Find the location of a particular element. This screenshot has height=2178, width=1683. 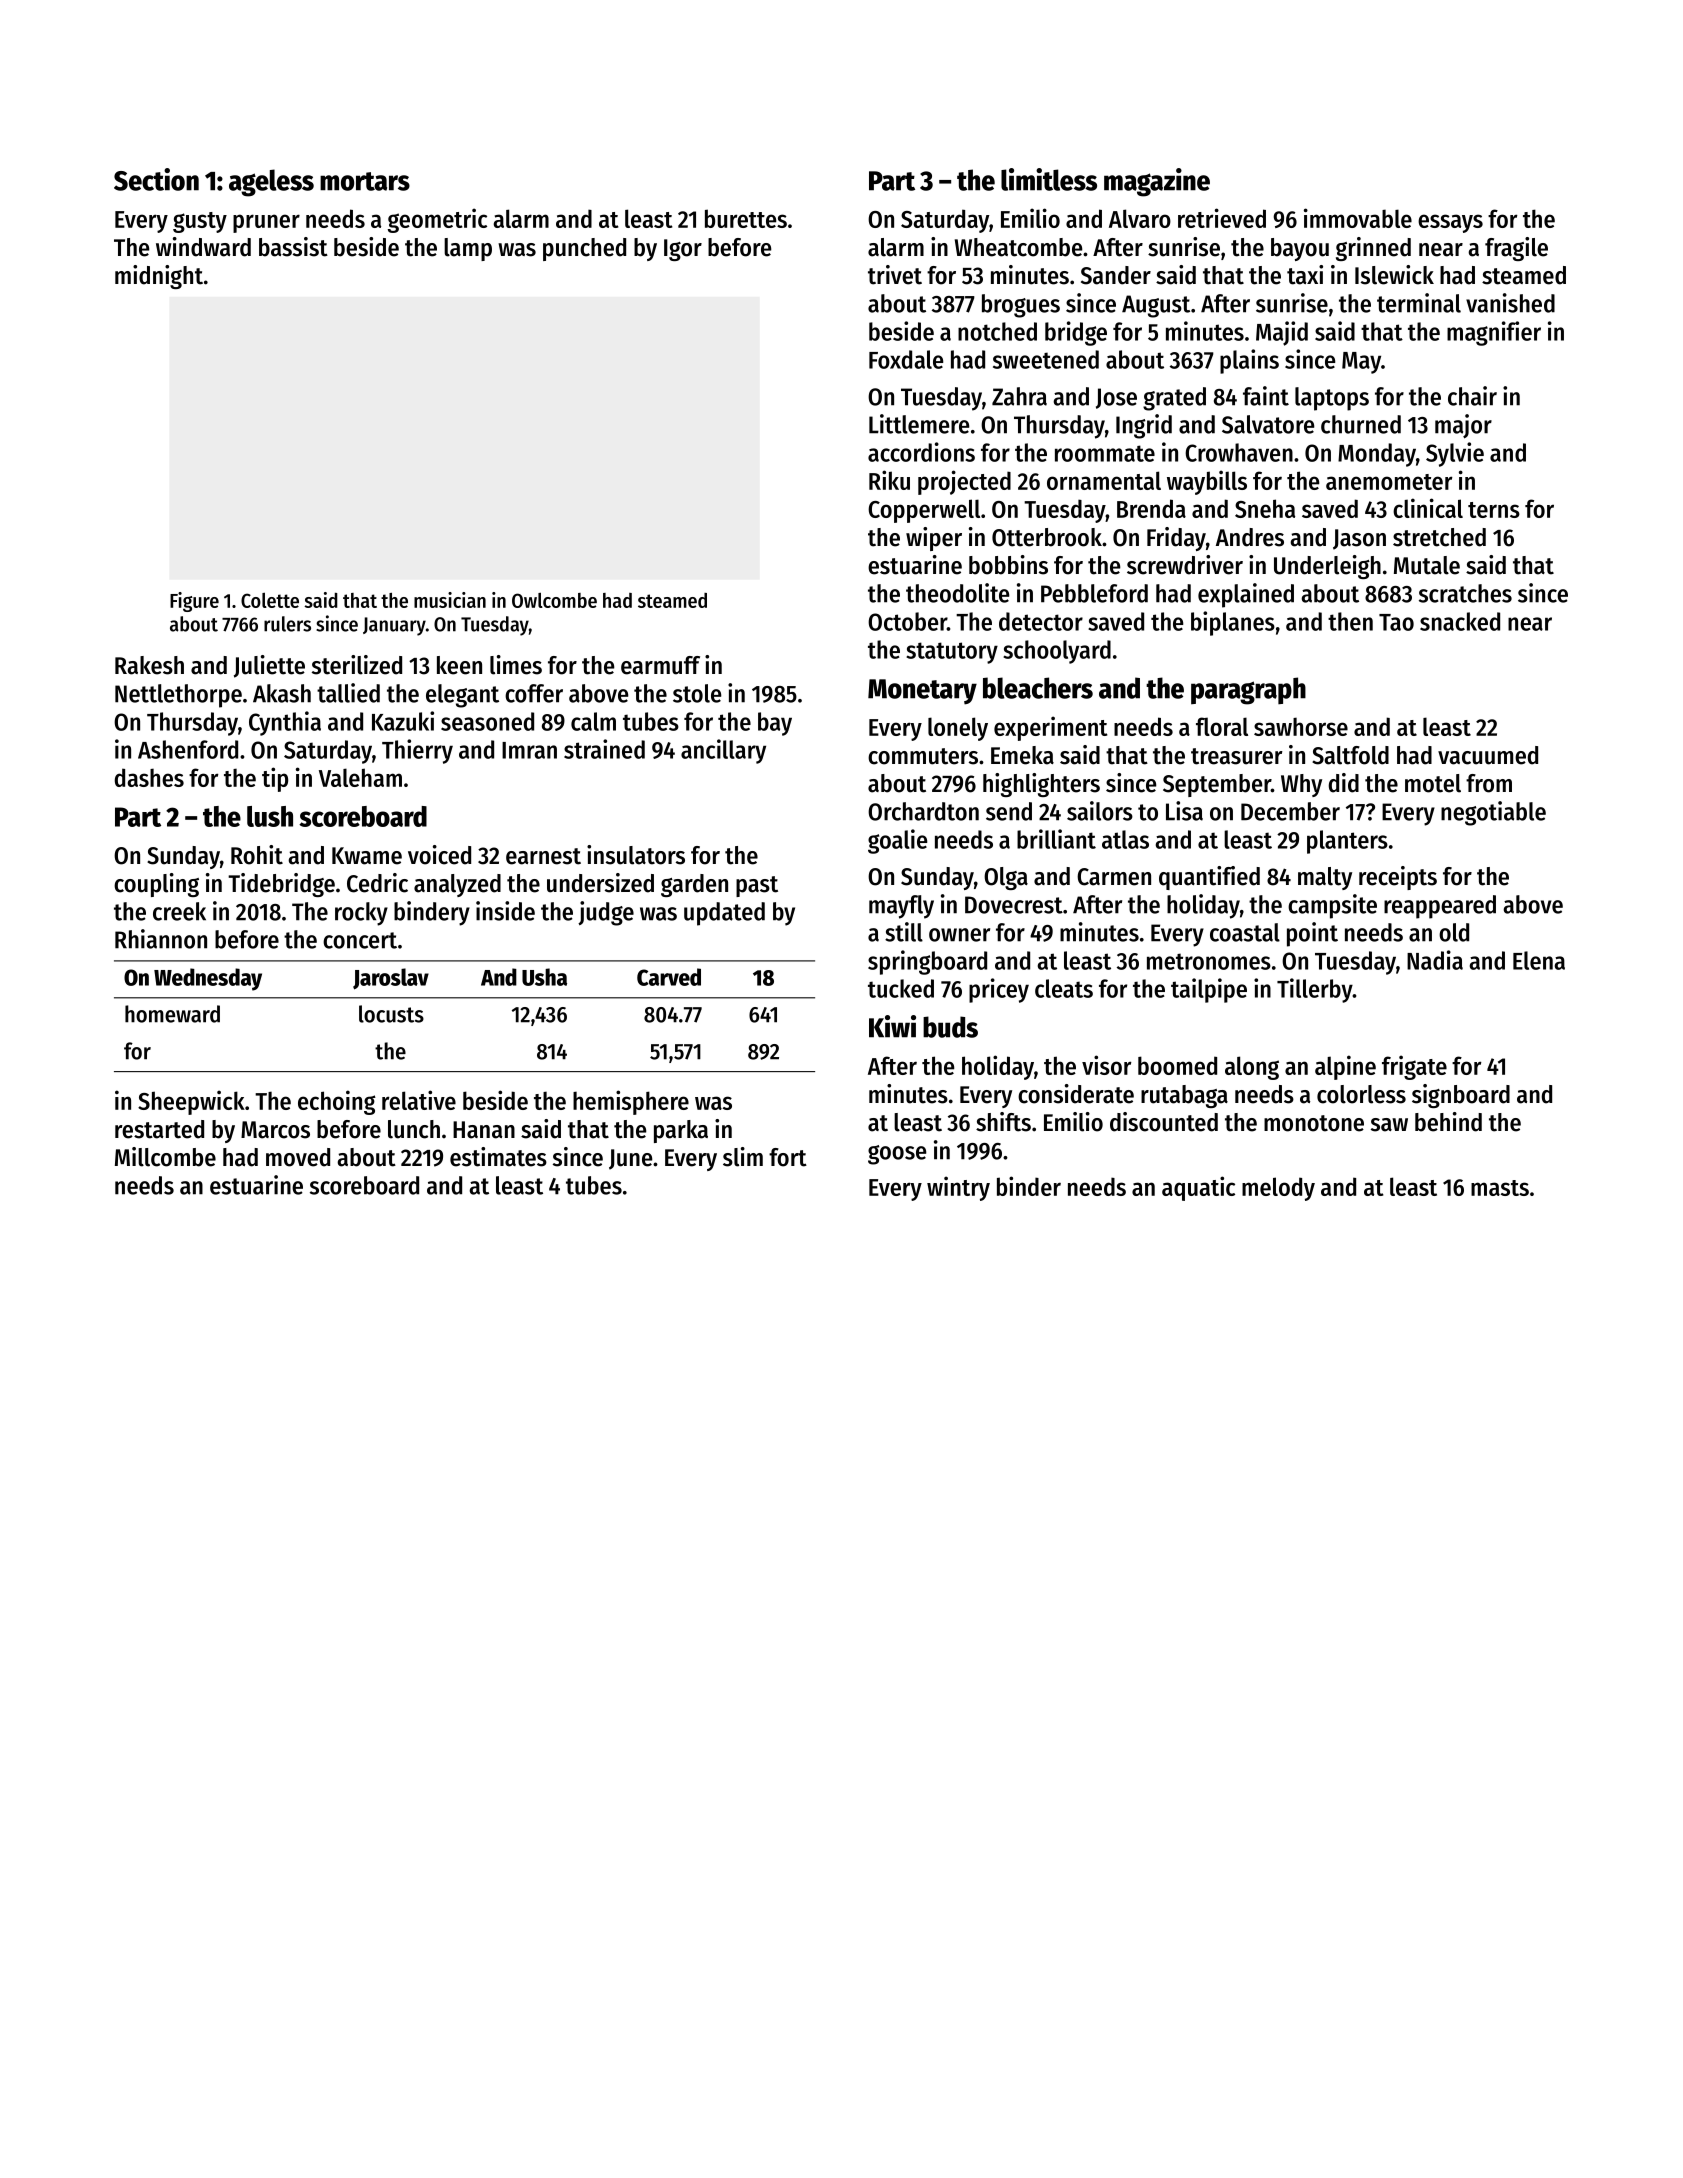

Kiwi is located at coordinates (892, 1026).
